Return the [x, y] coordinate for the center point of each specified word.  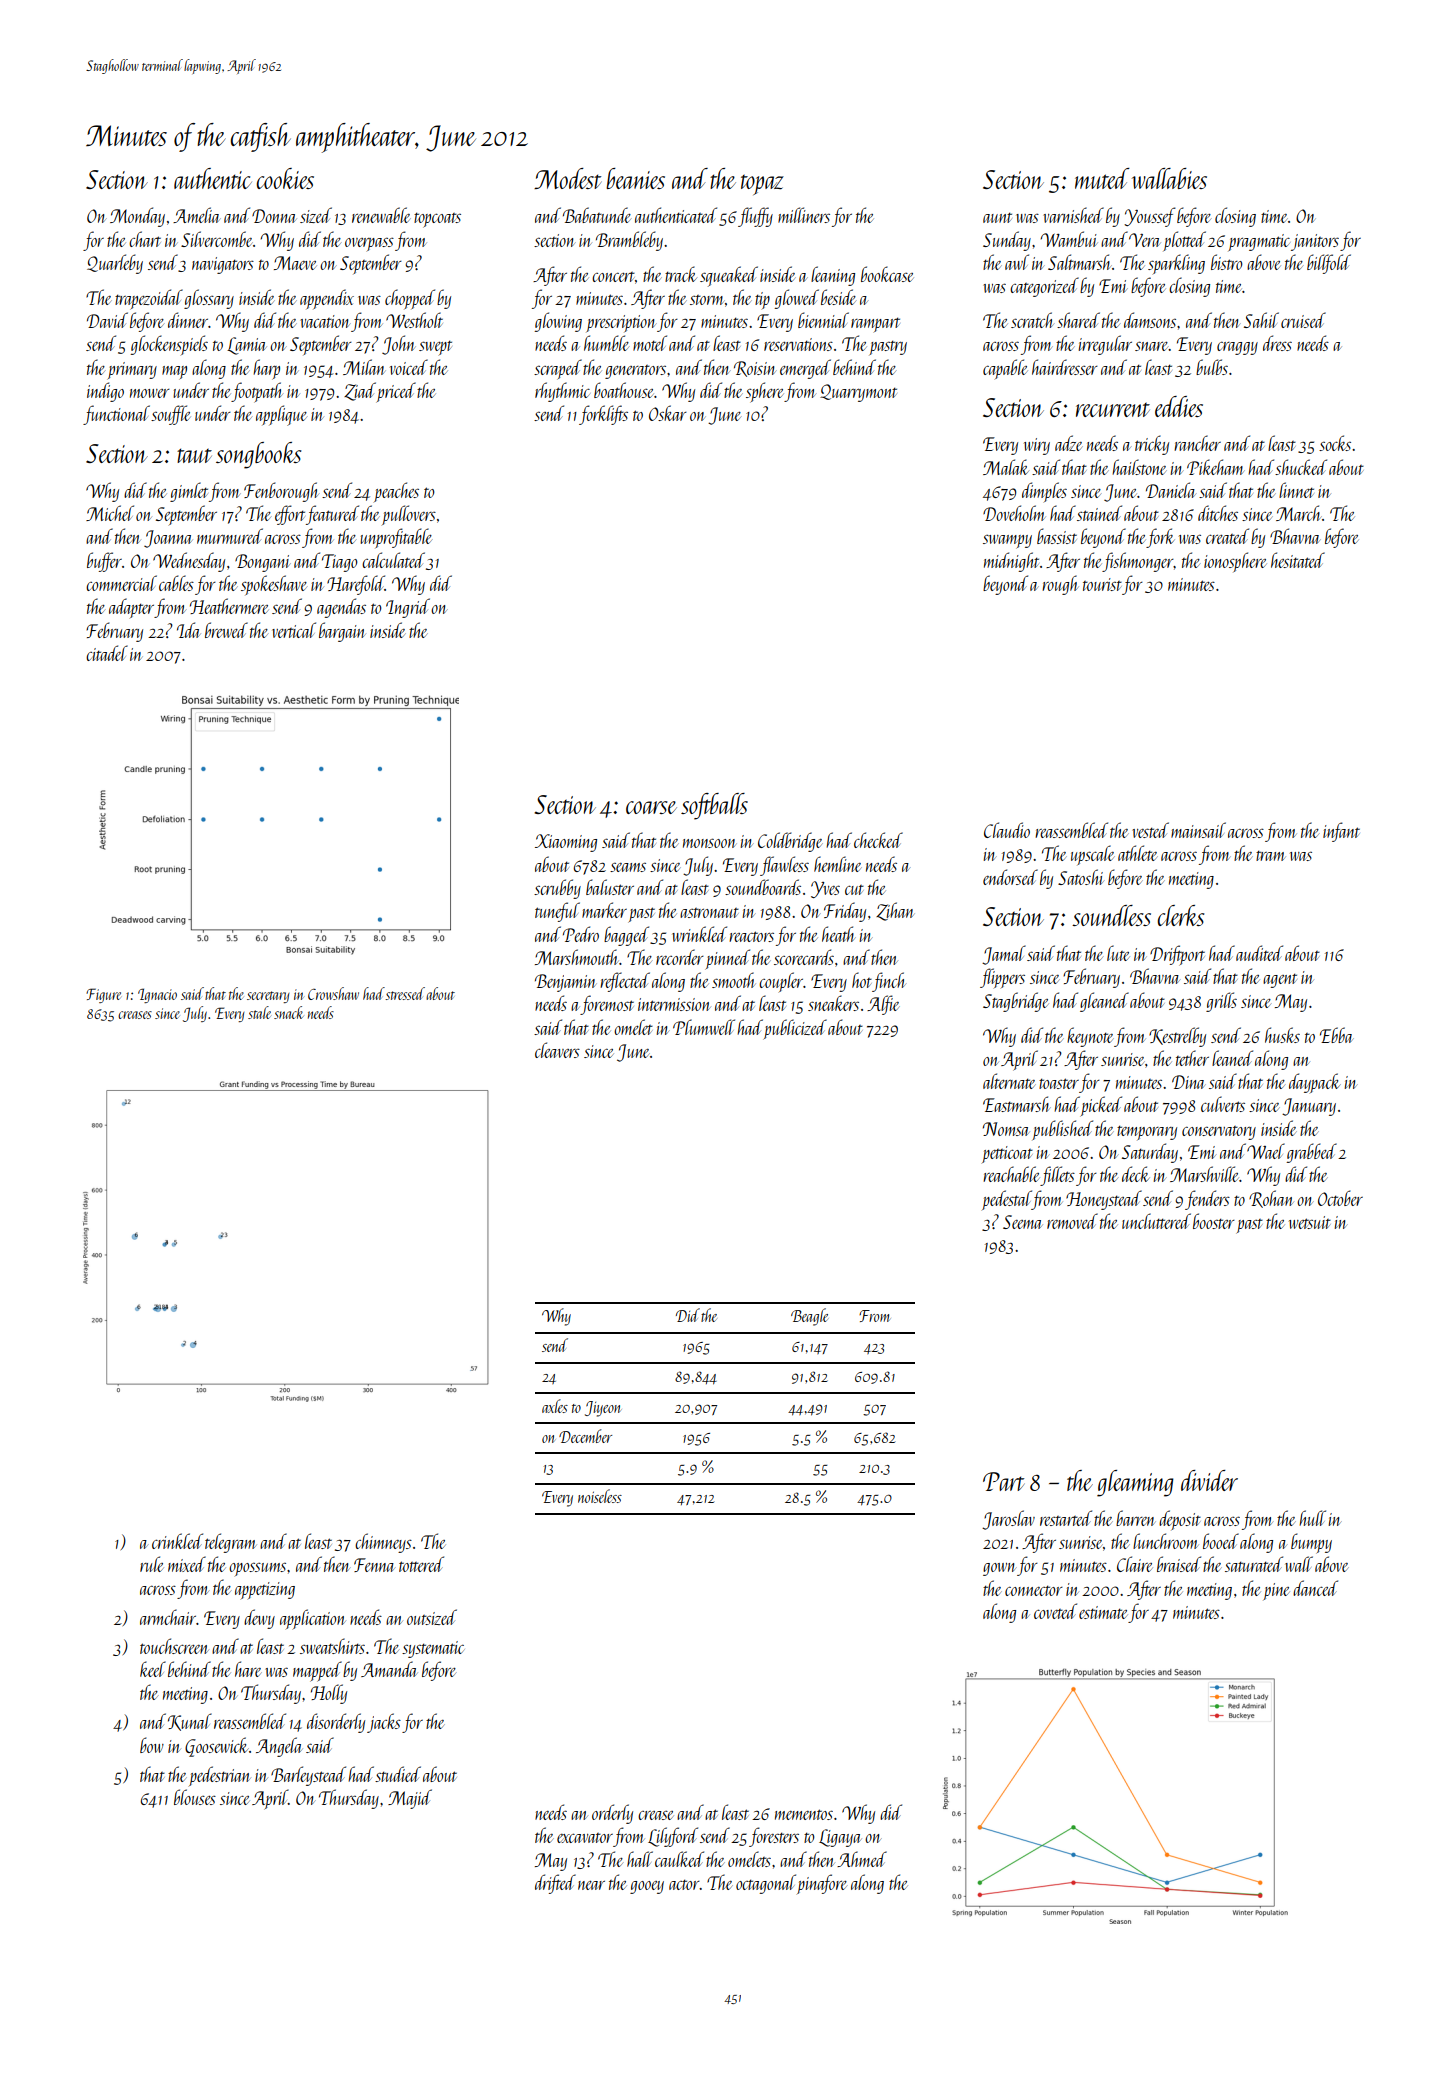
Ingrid [408, 608]
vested [1151, 830]
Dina [1189, 1082]
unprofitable [396, 538]
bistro [1226, 262]
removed [1072, 1221]
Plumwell [704, 1027]
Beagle [809, 1317]
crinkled [177, 1541]
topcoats [437, 220]
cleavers [557, 1050]
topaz [762, 185]
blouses [195, 1797]
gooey [647, 1887]
